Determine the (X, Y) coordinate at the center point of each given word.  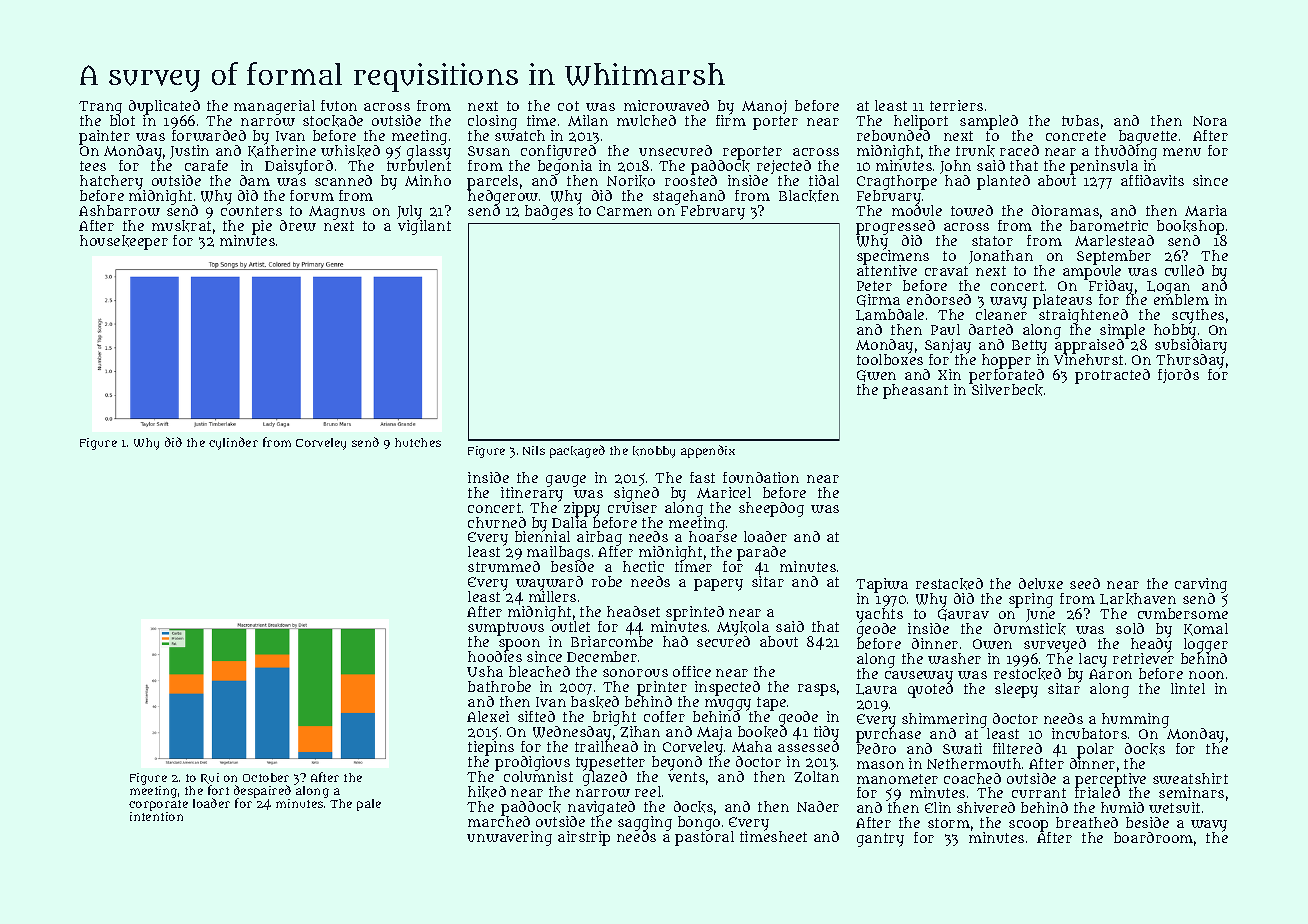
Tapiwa (882, 585)
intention (156, 816)
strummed (504, 566)
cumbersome (1183, 613)
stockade (333, 121)
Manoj (764, 107)
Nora (1210, 121)
